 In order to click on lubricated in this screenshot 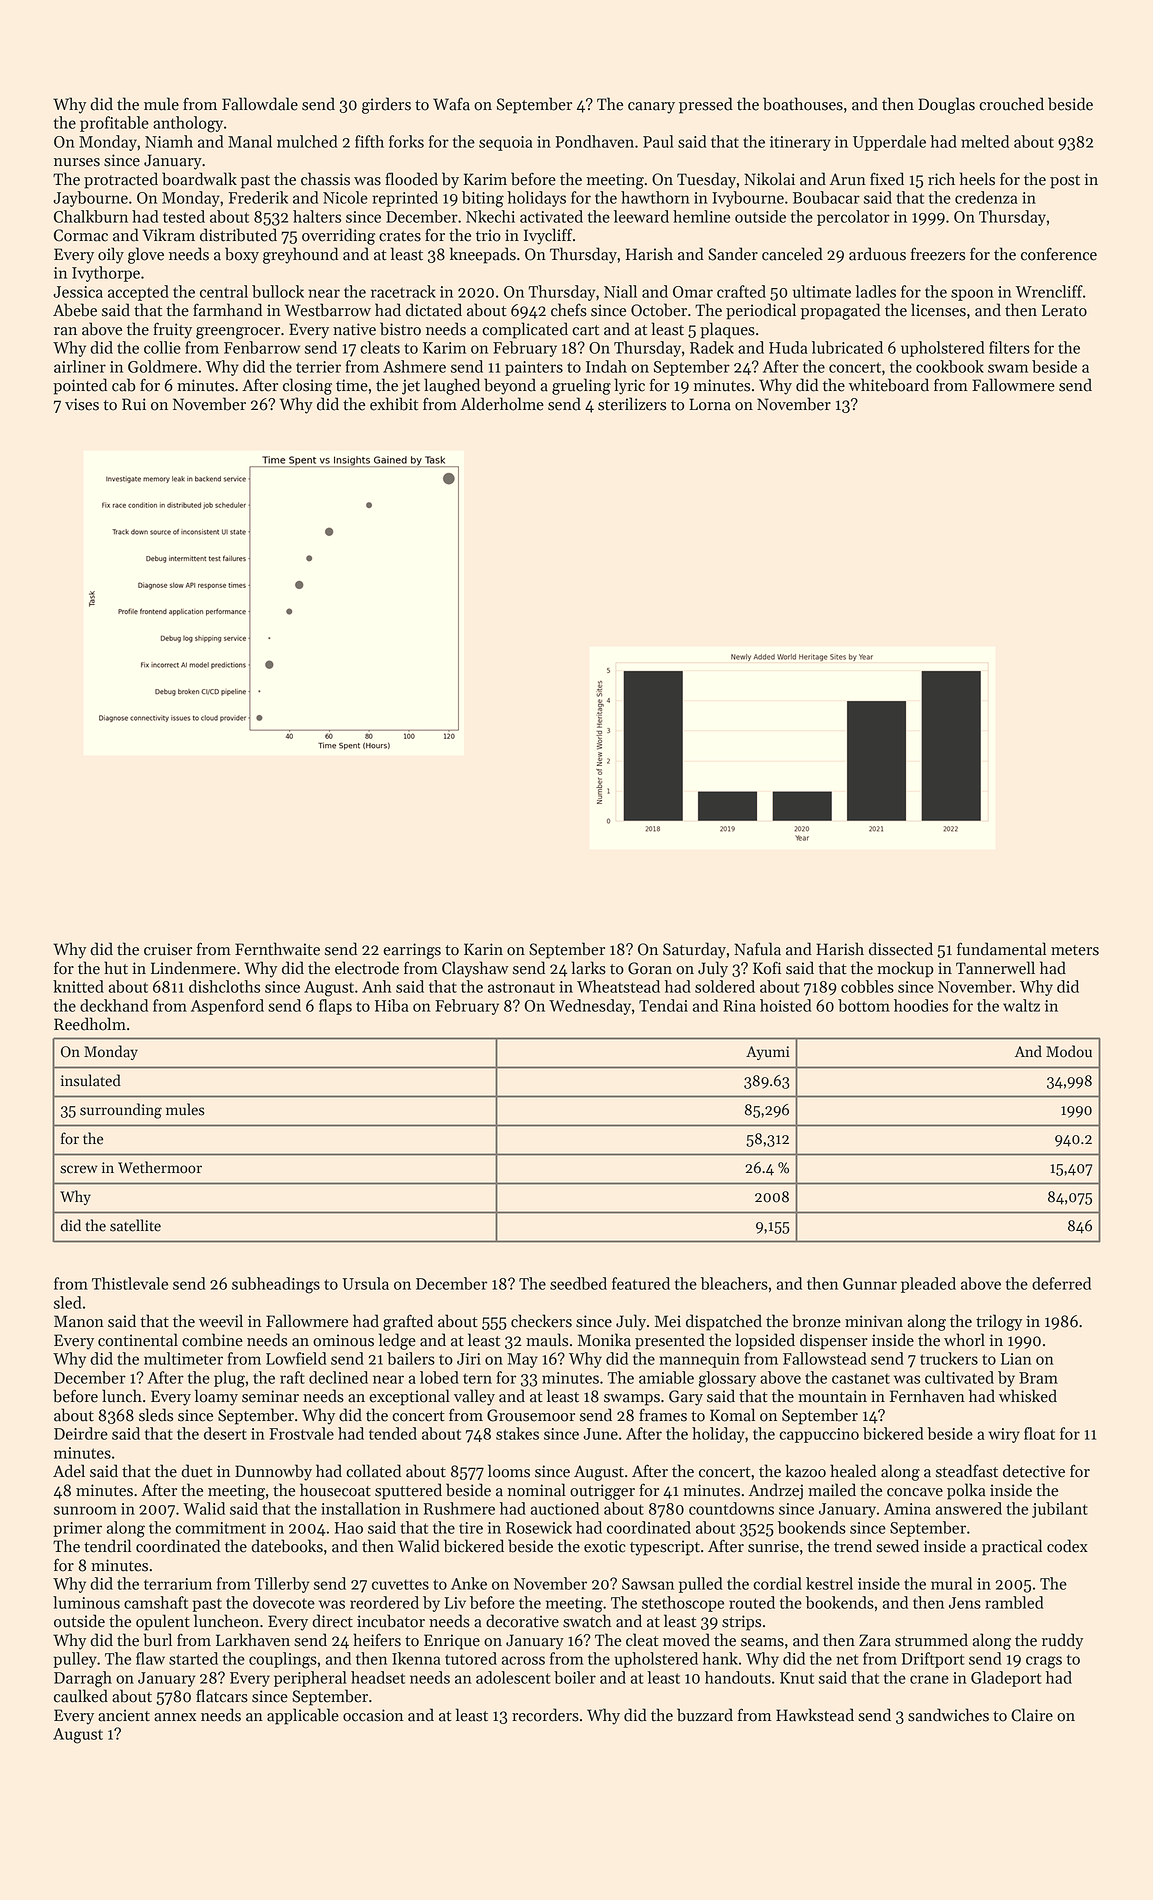, I will do `click(847, 347)`.
